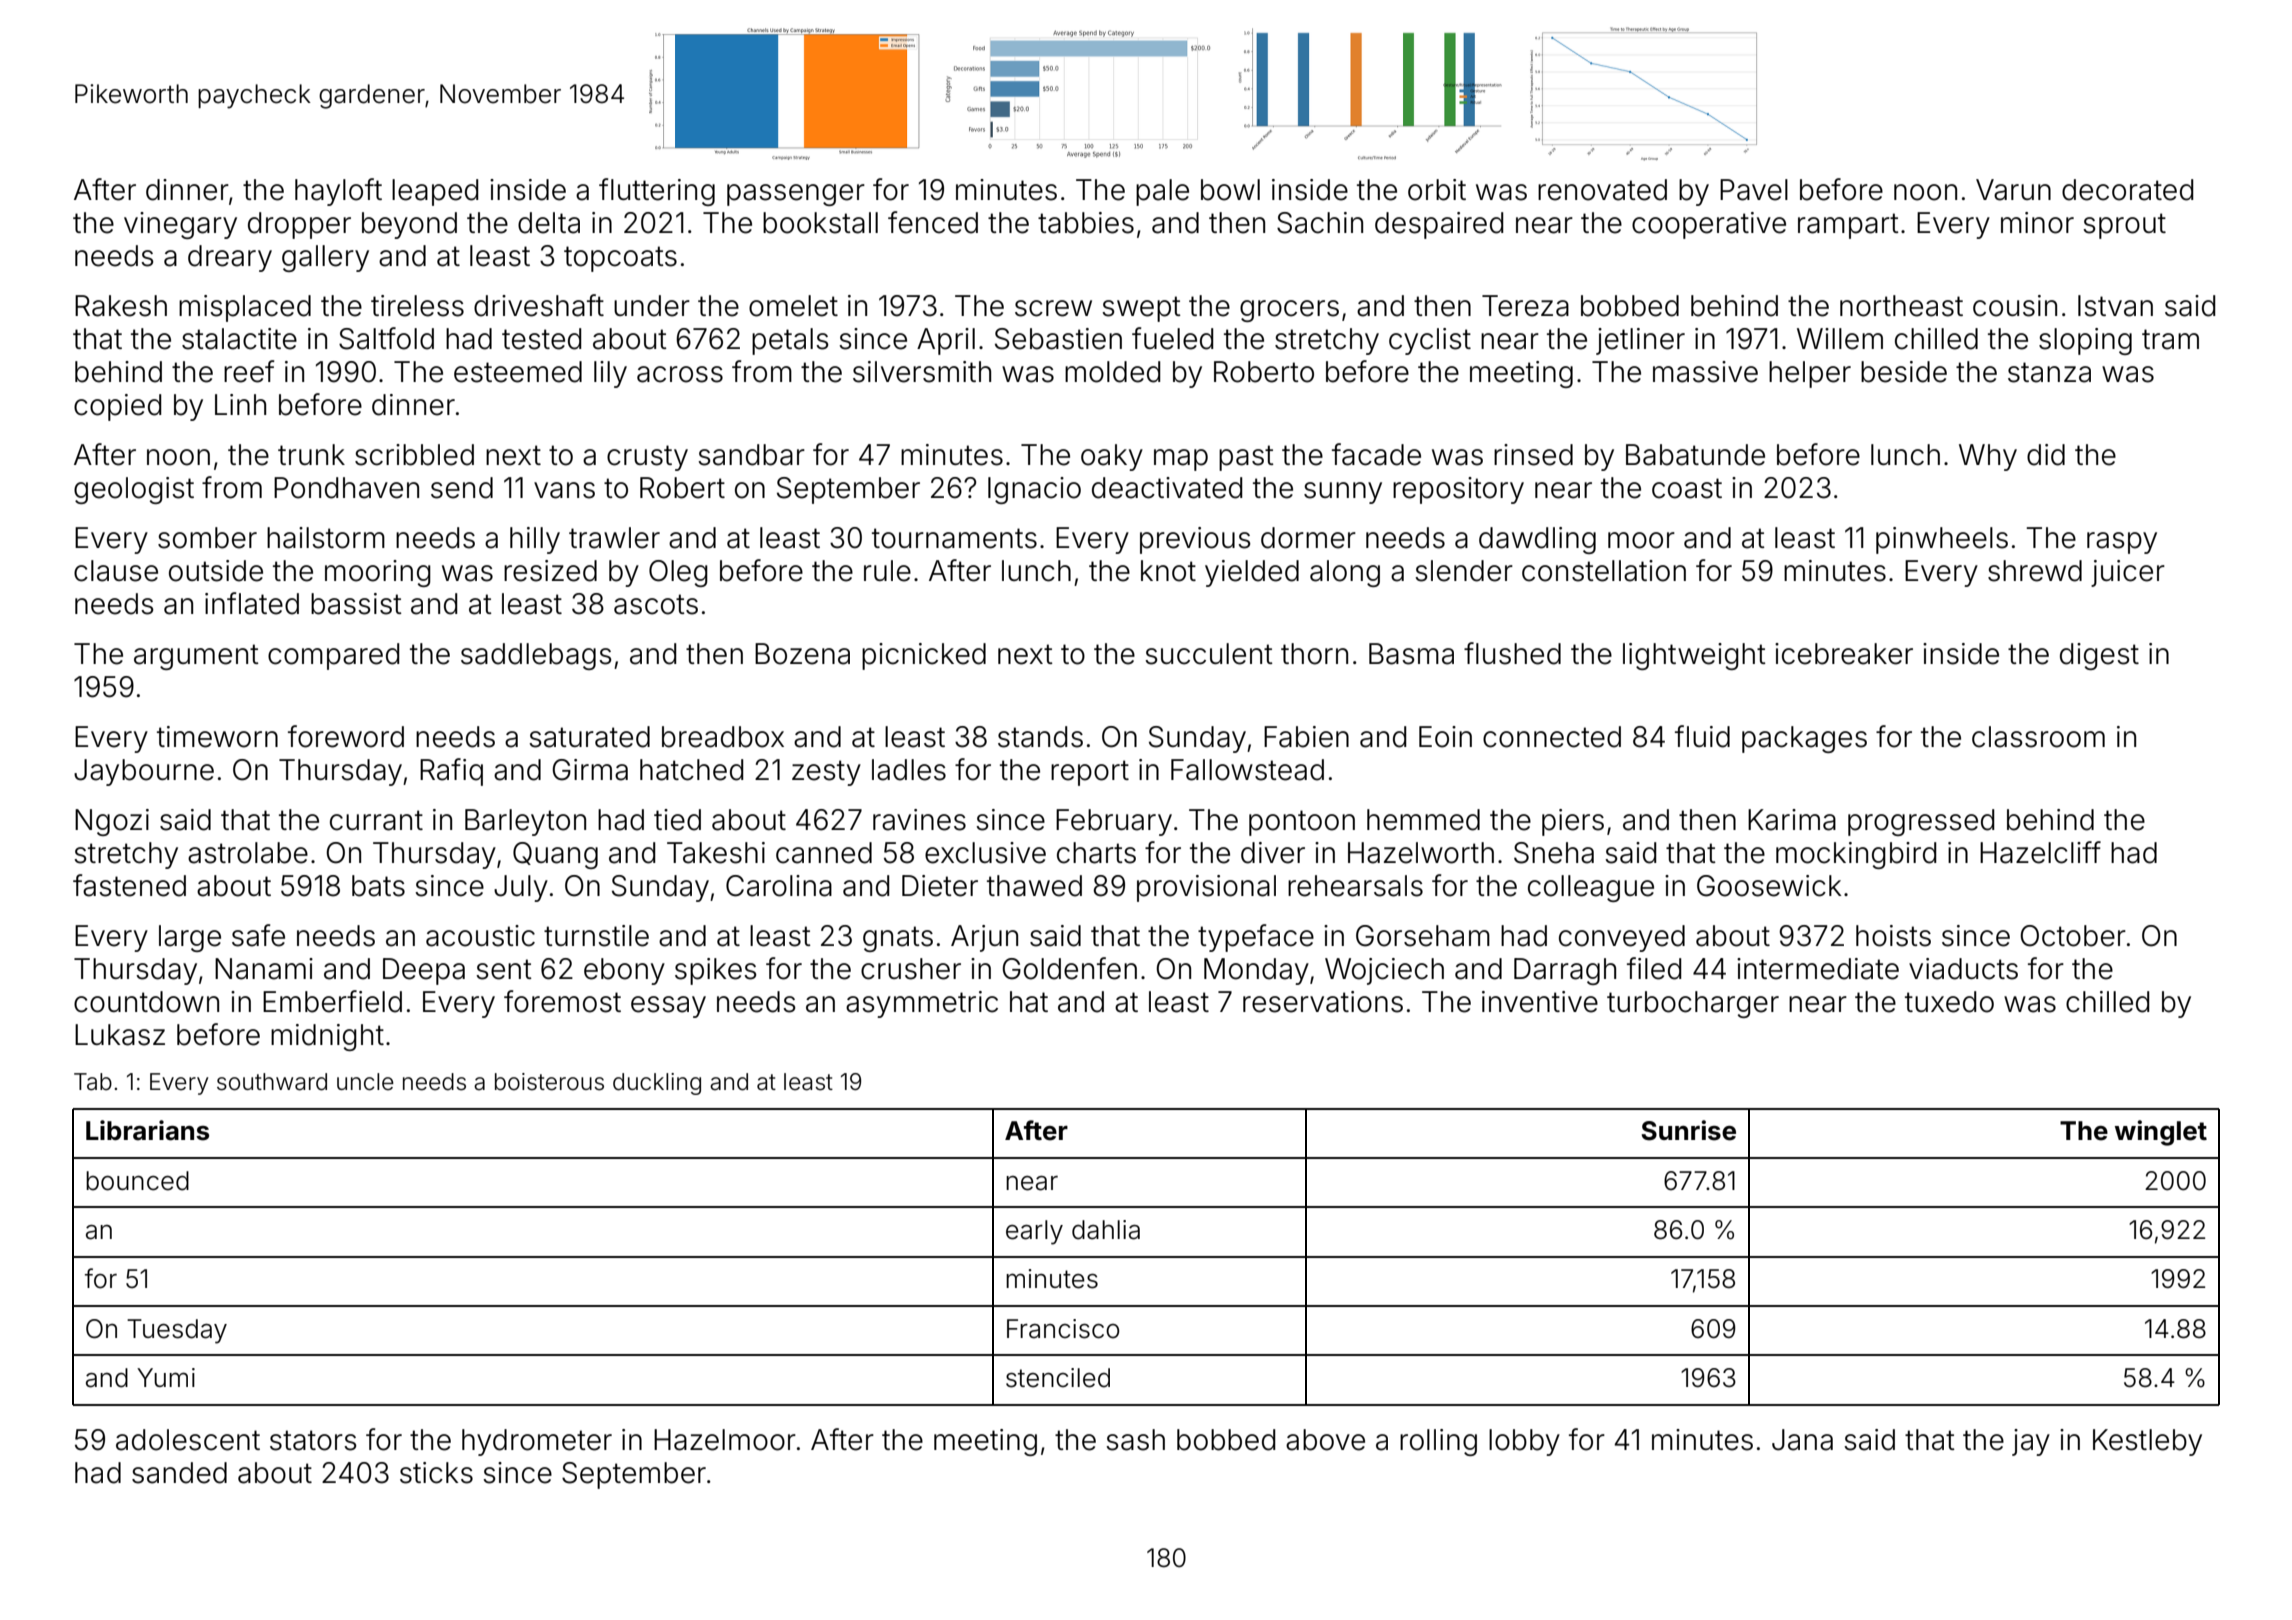  I want to click on Kestleby, so click(2147, 1442).
